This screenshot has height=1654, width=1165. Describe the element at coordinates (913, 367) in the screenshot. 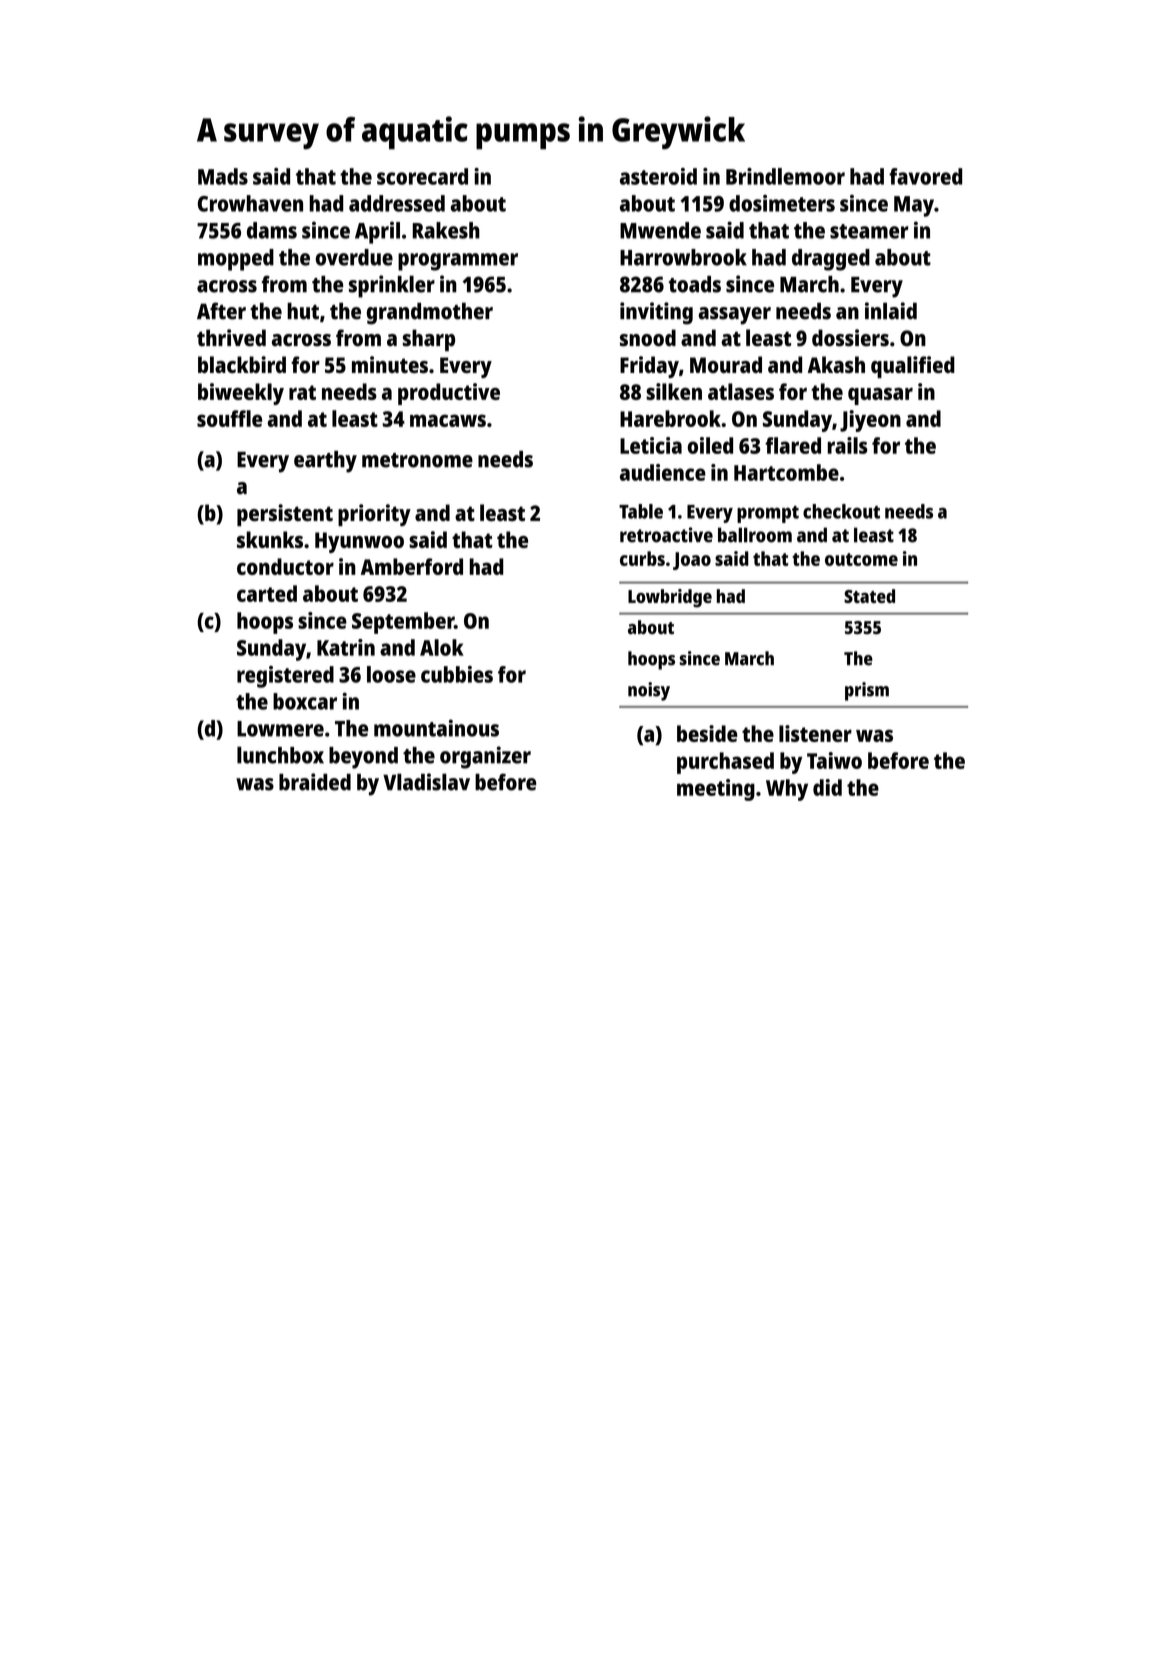

I see `qualified` at that location.
